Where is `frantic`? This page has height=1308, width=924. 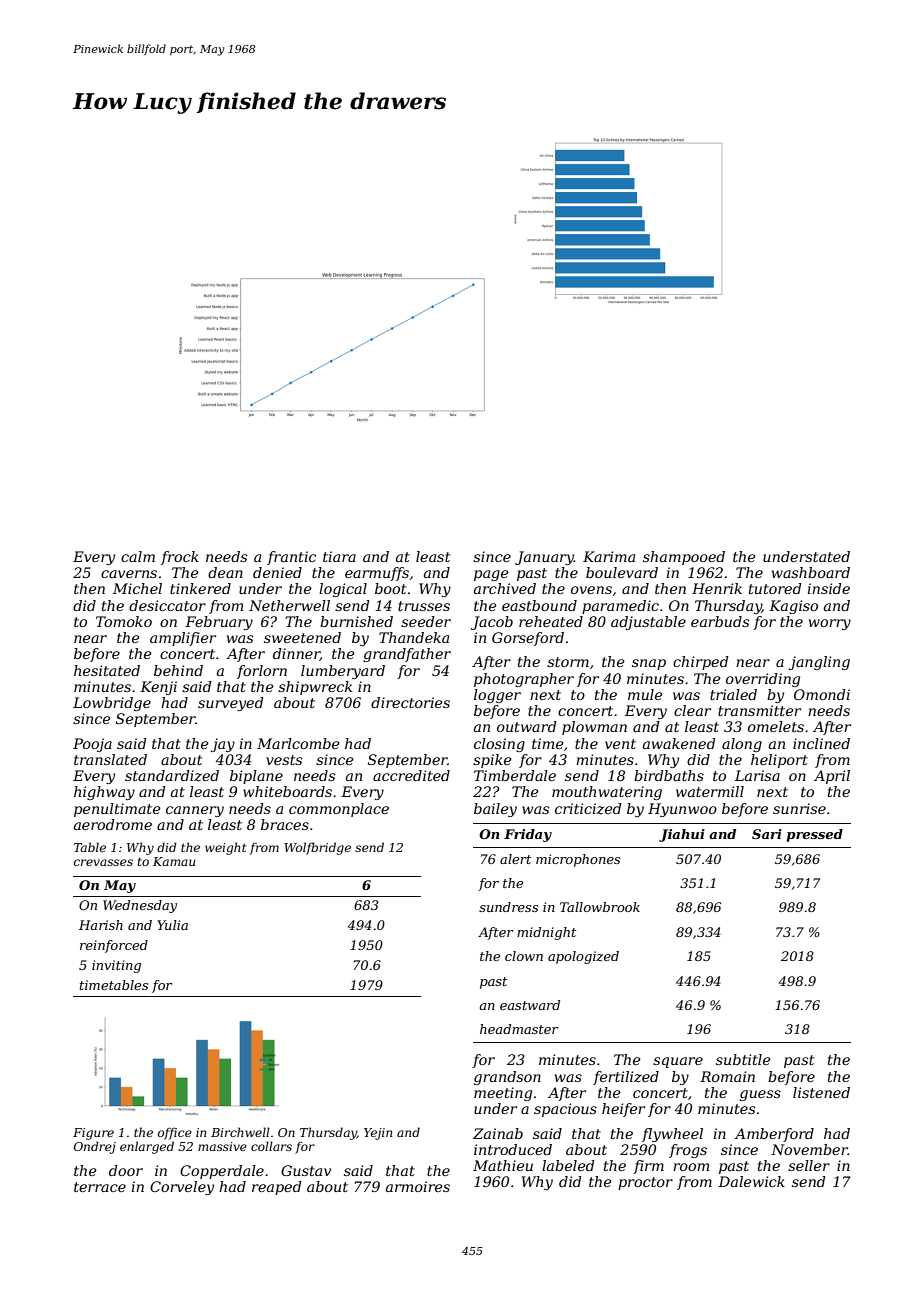 frantic is located at coordinates (291, 558).
